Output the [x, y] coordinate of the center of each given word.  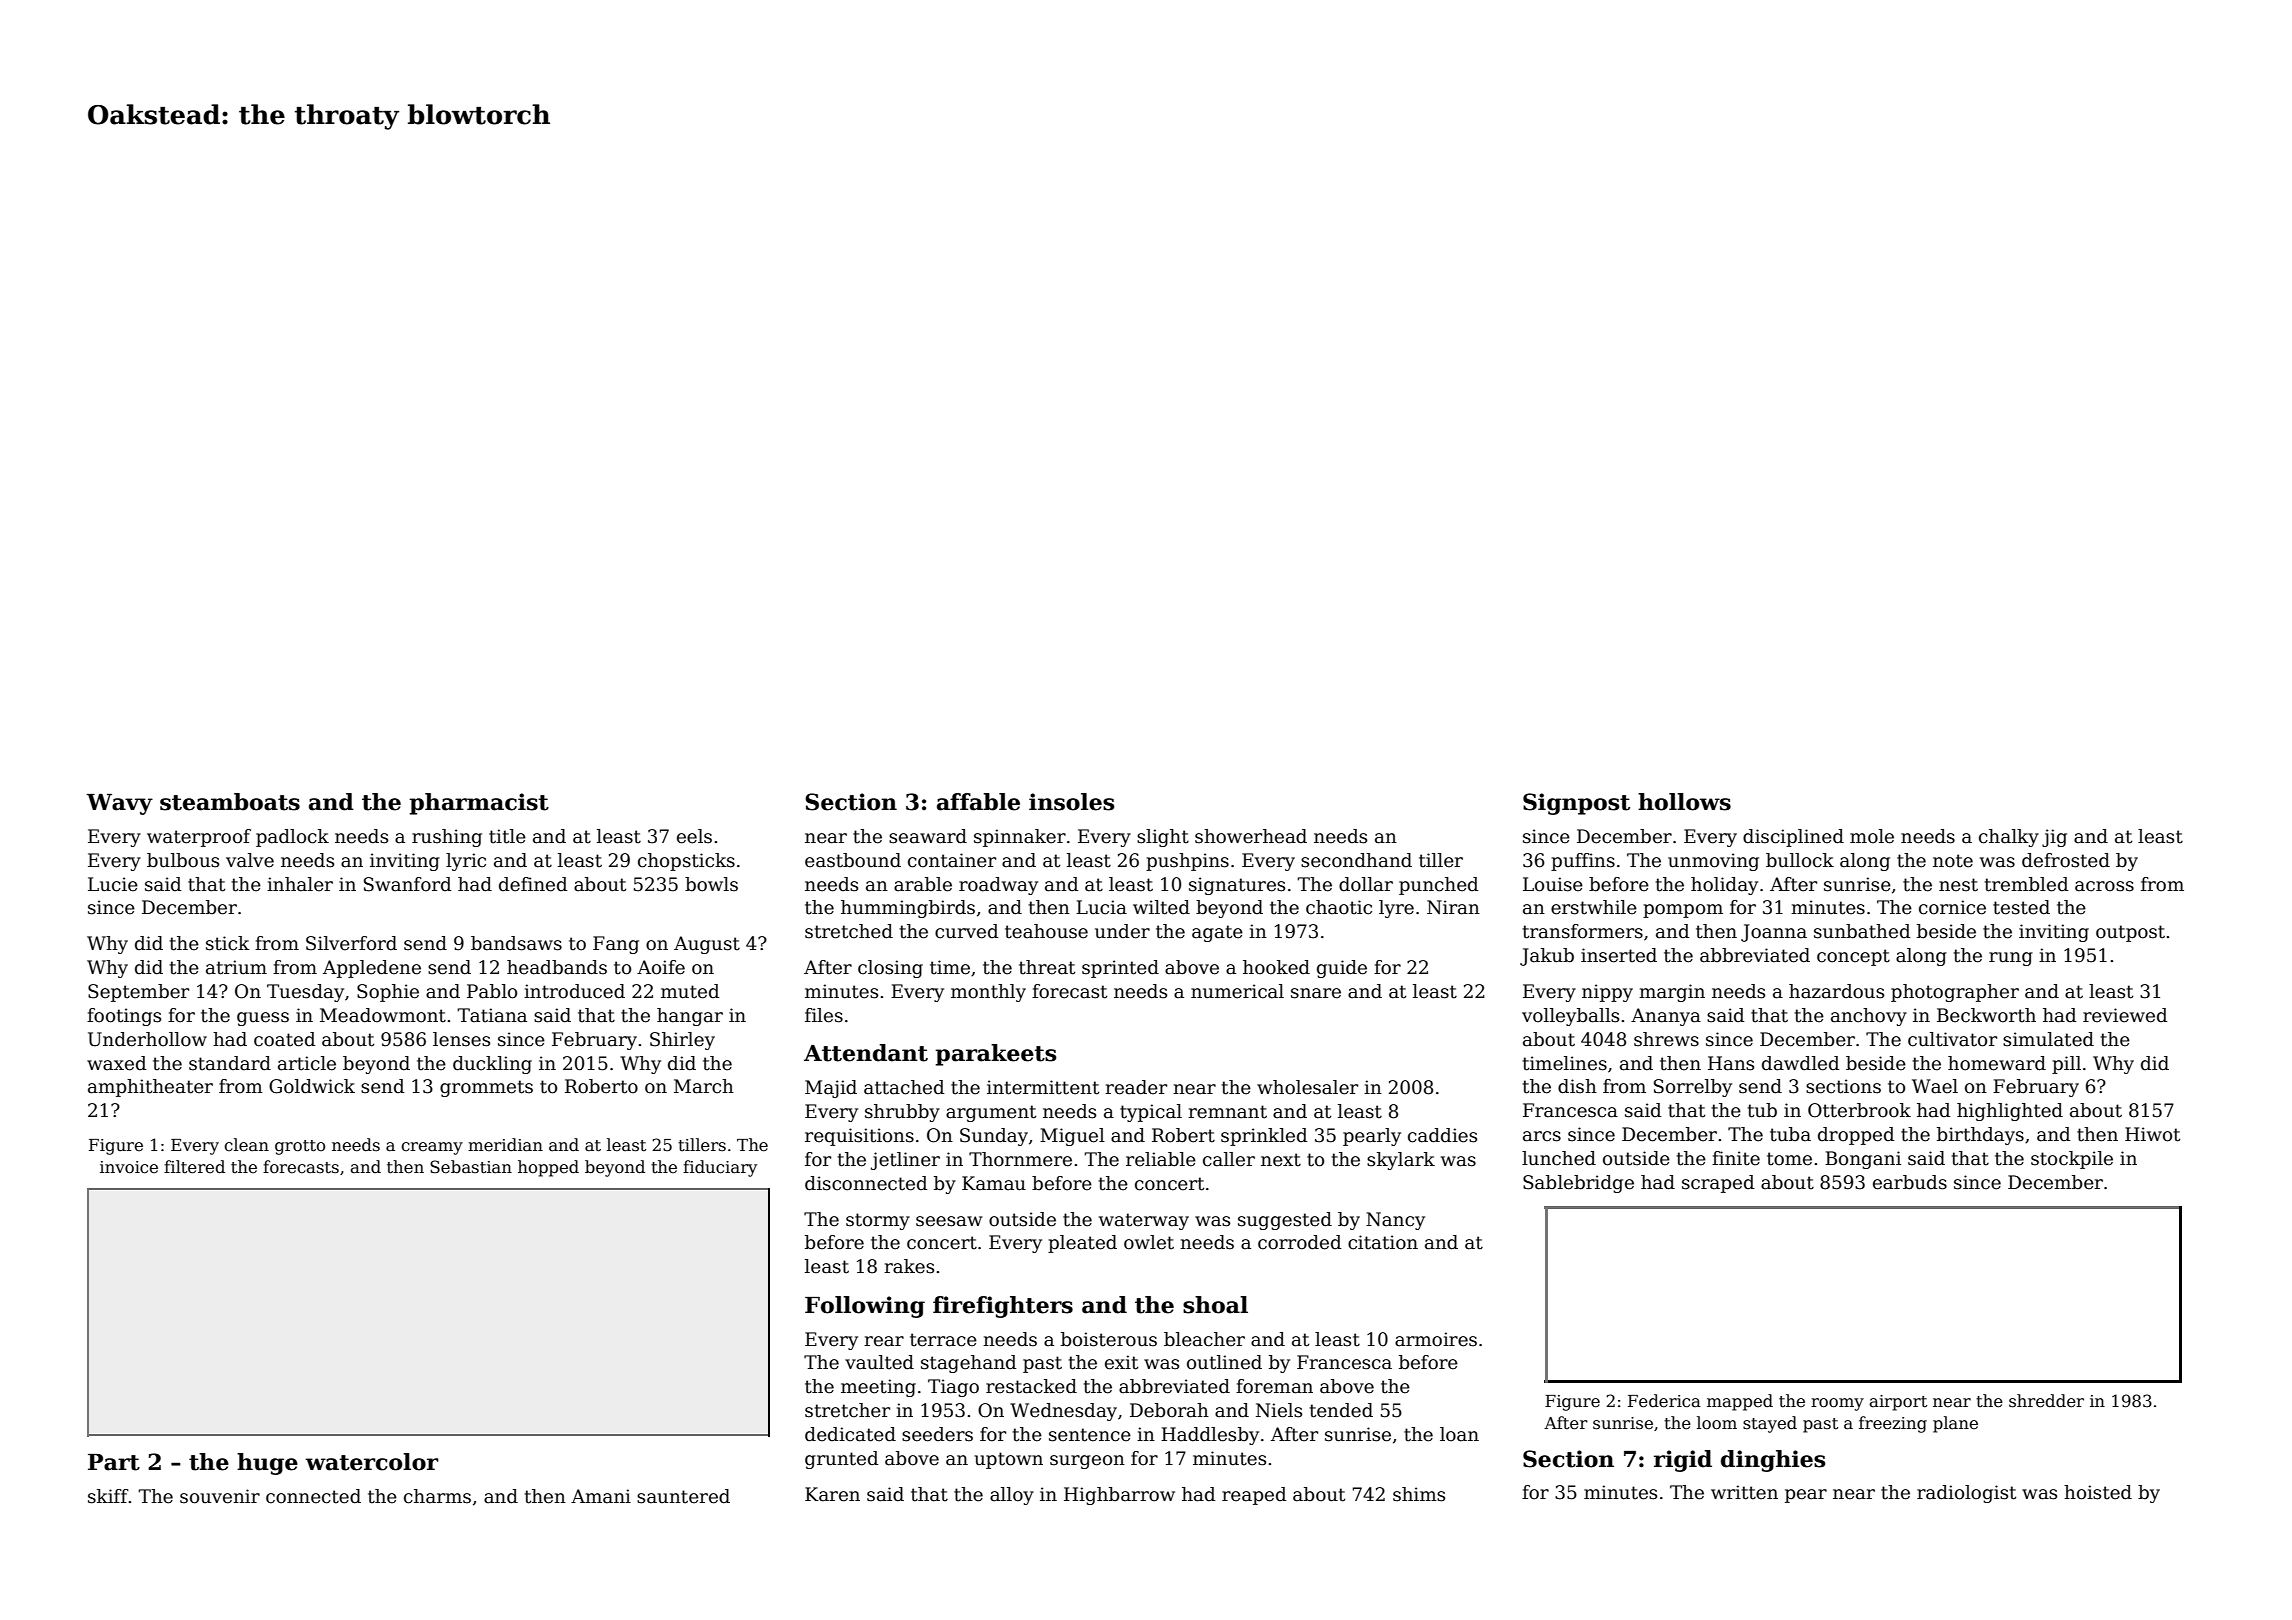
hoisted [2098, 1492]
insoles [1072, 802]
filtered [194, 1167]
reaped [1254, 1496]
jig [2054, 838]
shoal [1215, 1305]
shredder [2046, 1401]
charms [437, 1496]
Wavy [119, 804]
